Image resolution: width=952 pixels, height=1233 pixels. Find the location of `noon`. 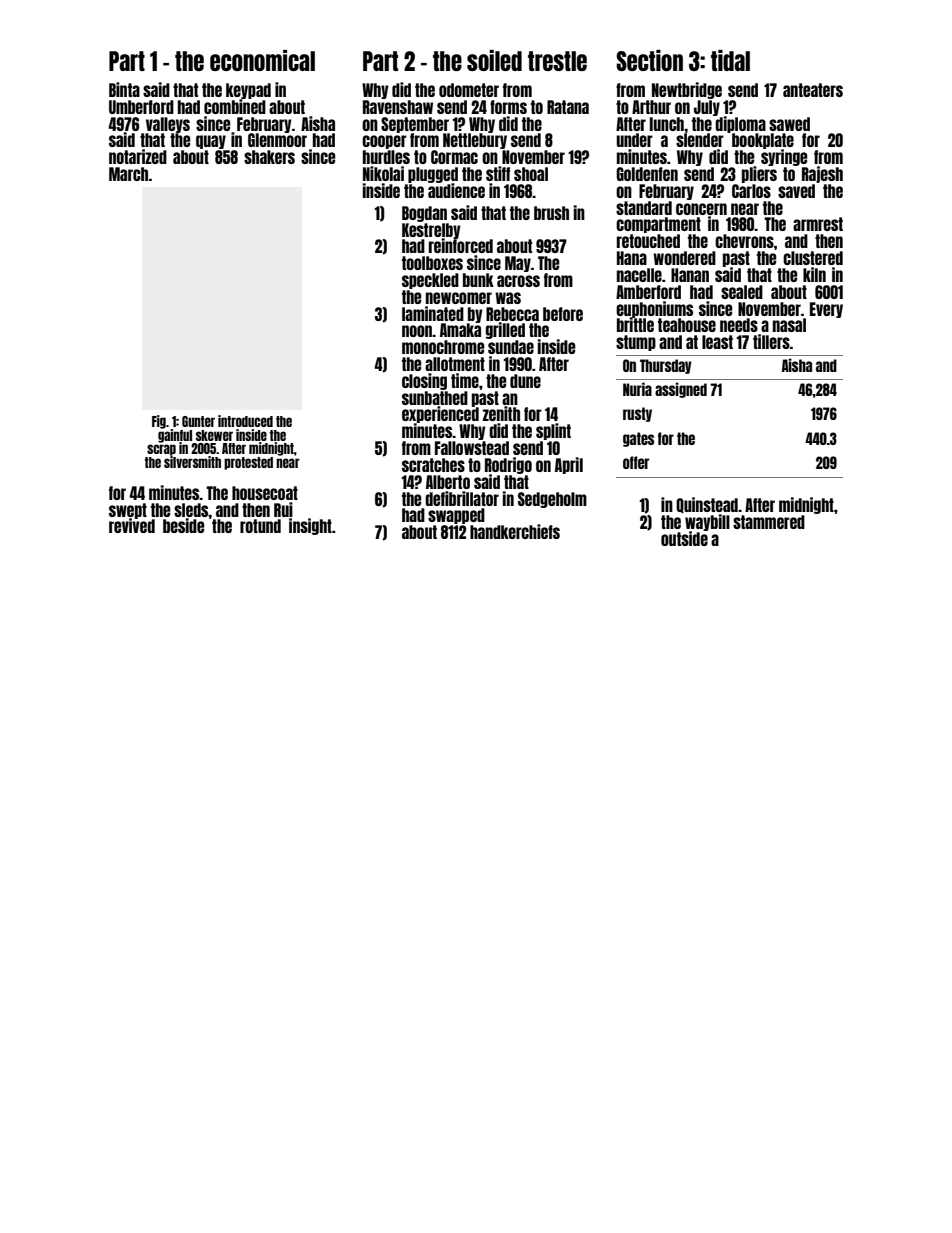

noon is located at coordinates (417, 331).
